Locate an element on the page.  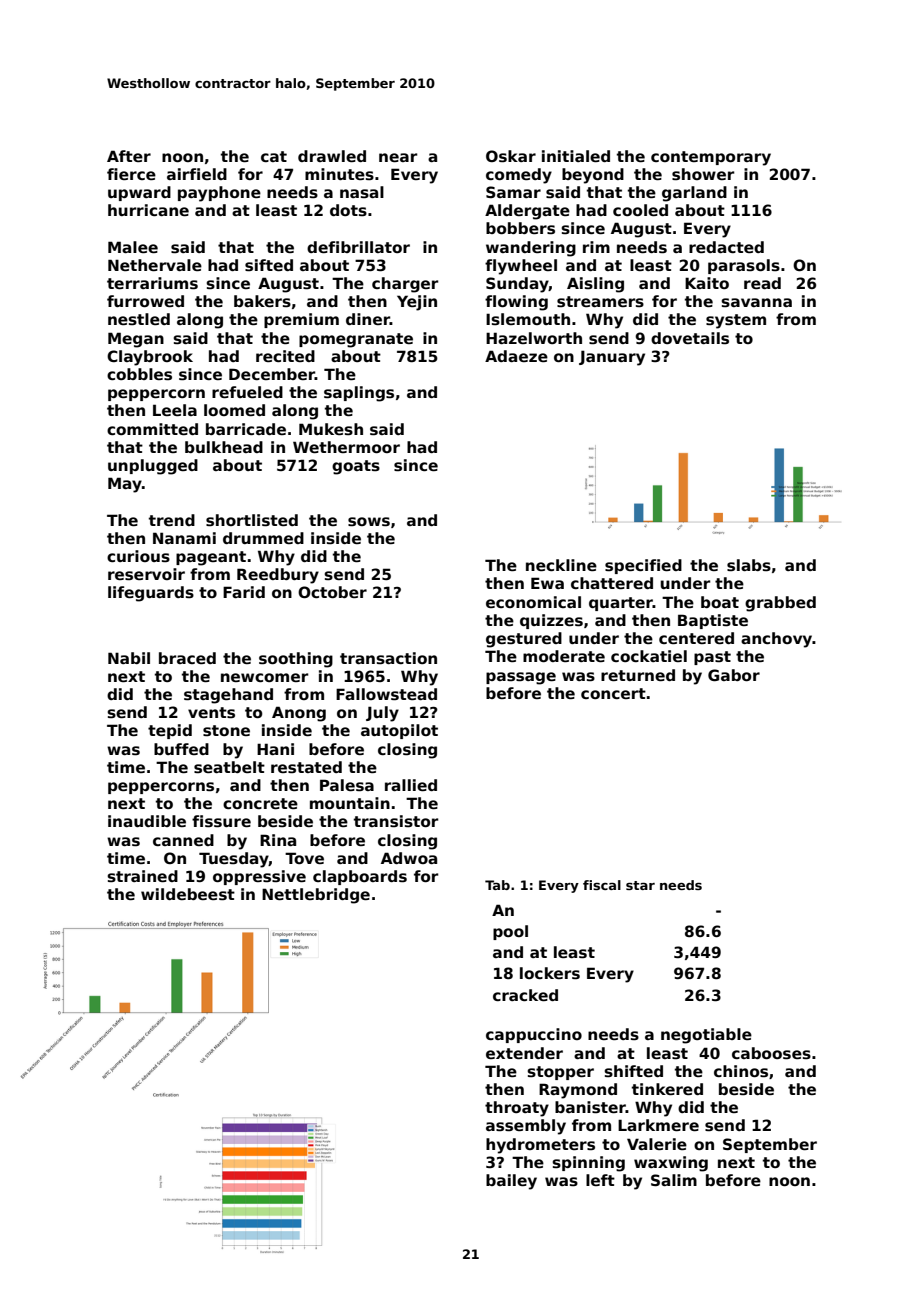
drawled is located at coordinates (332, 156).
